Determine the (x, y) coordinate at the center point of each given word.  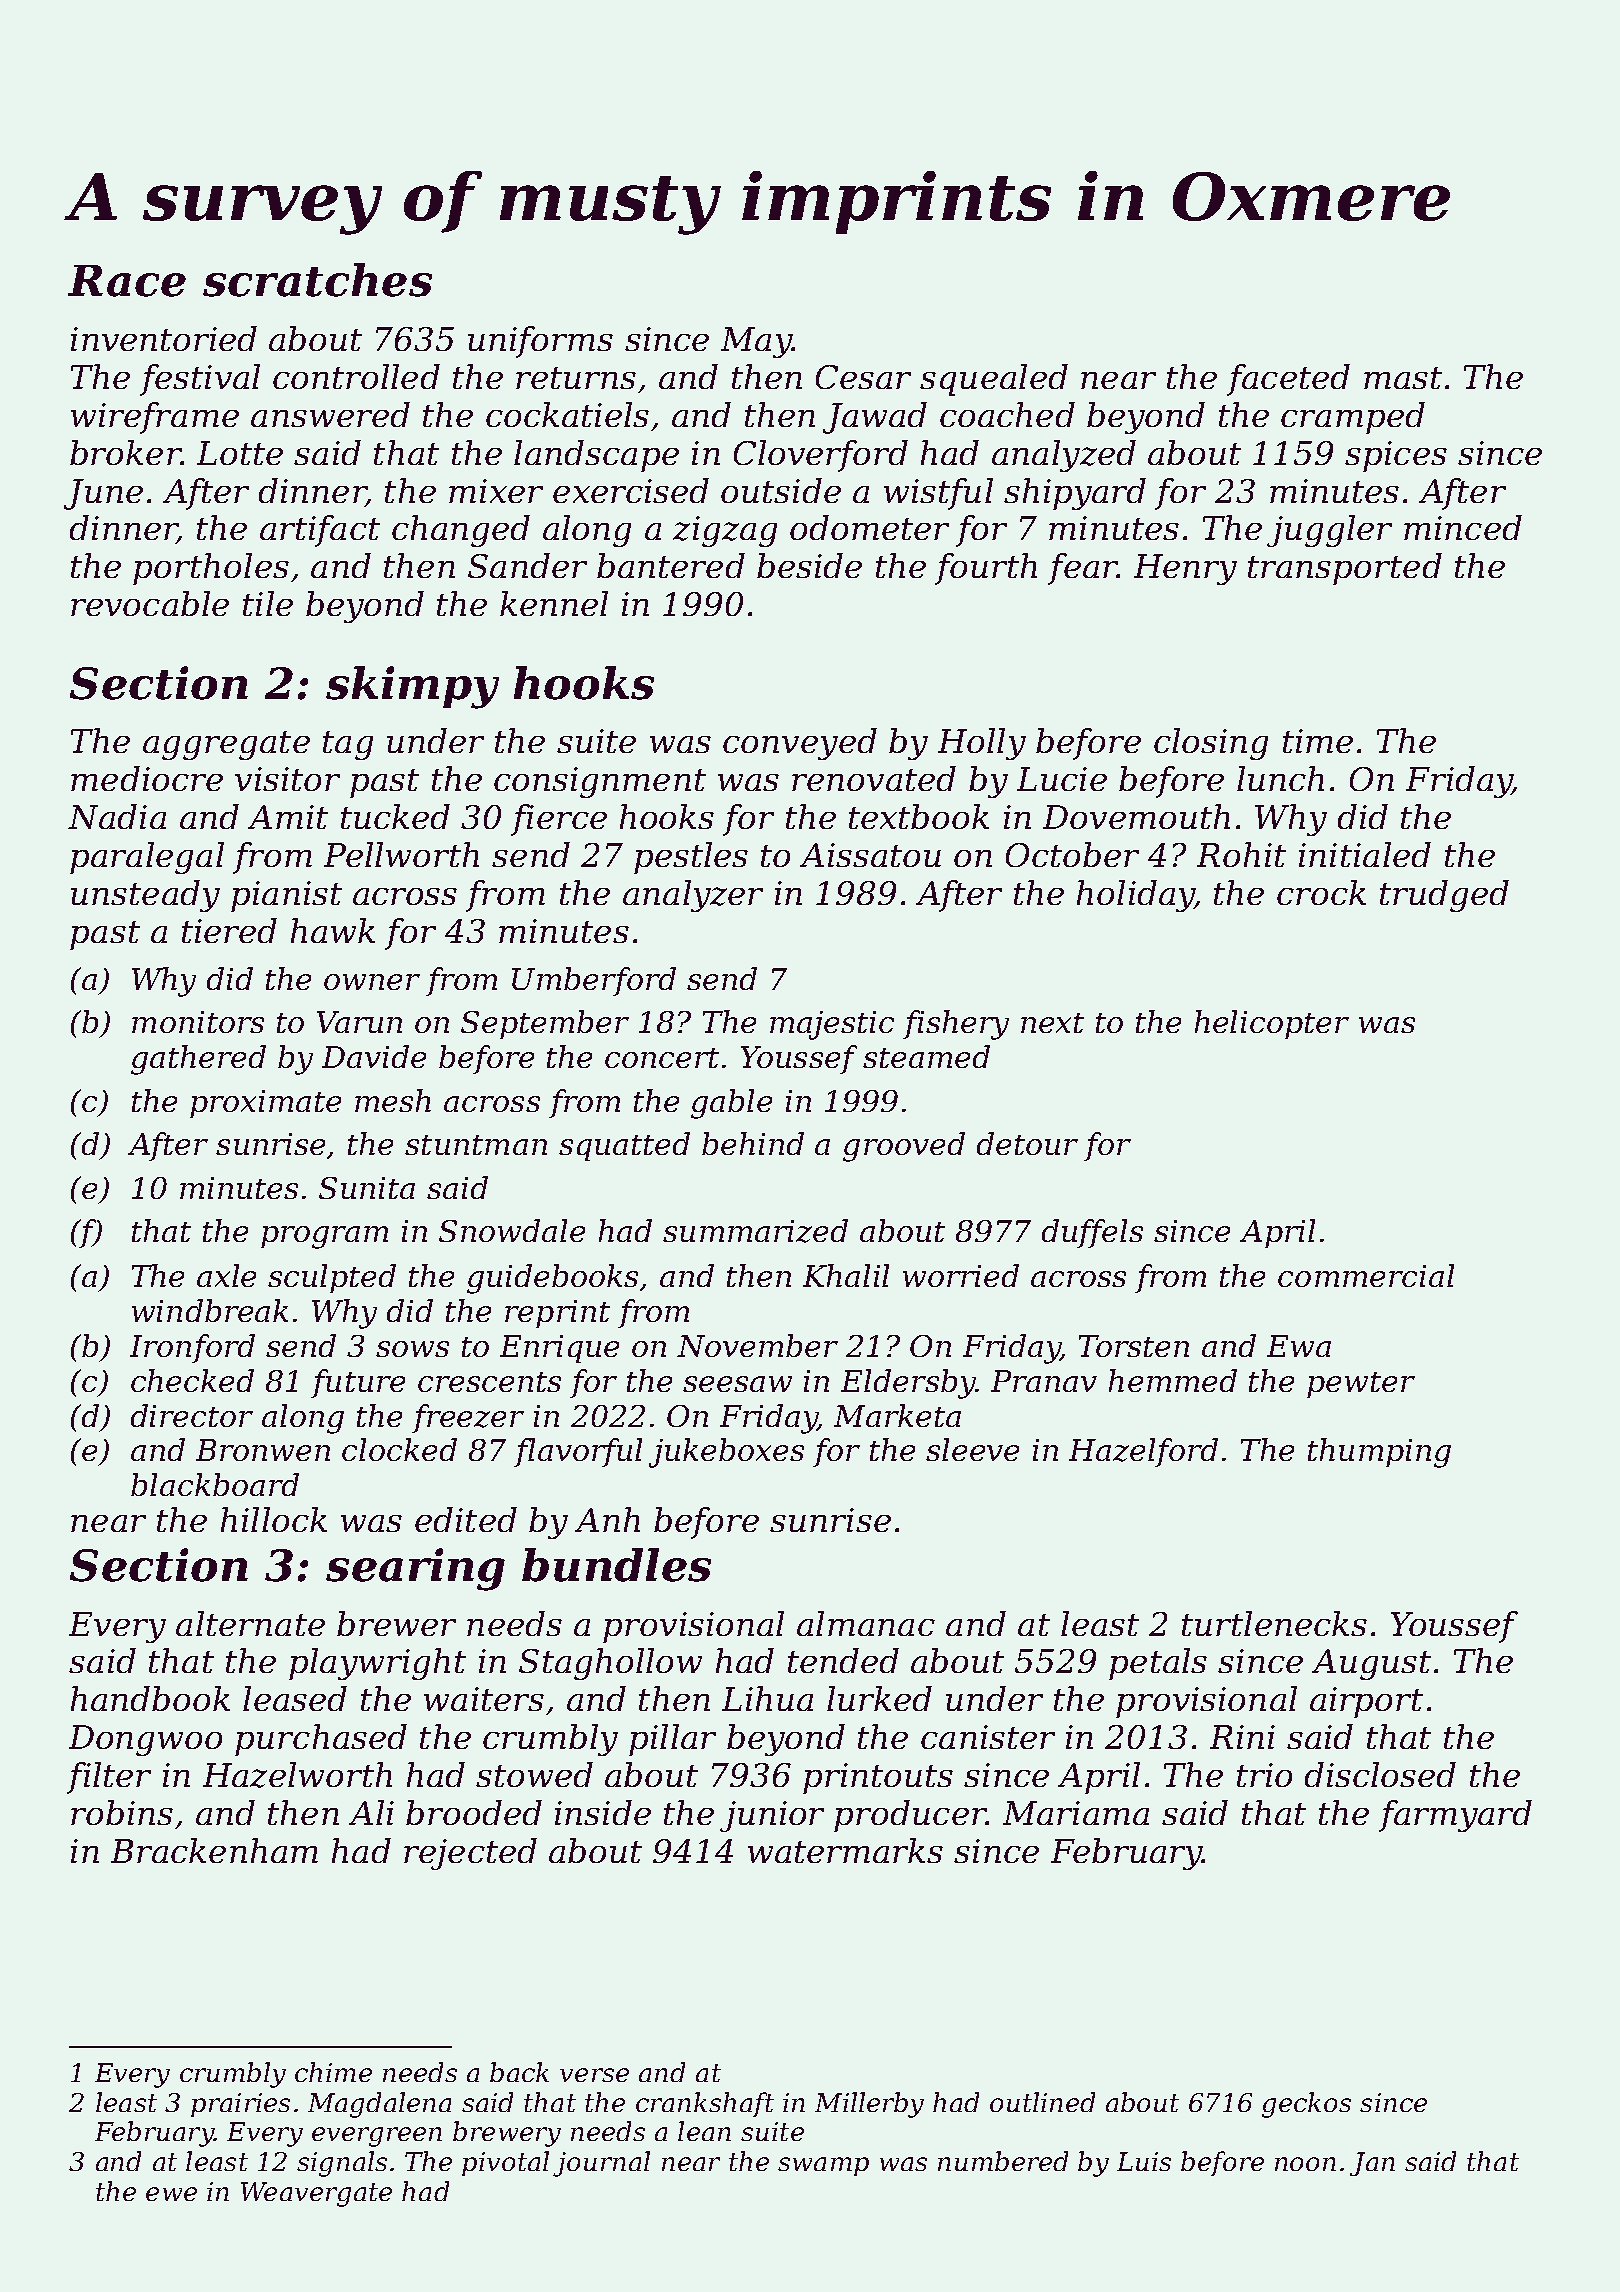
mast (1403, 378)
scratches (317, 280)
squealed (994, 380)
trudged (1444, 896)
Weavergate (316, 2194)
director (192, 1415)
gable (731, 1104)
